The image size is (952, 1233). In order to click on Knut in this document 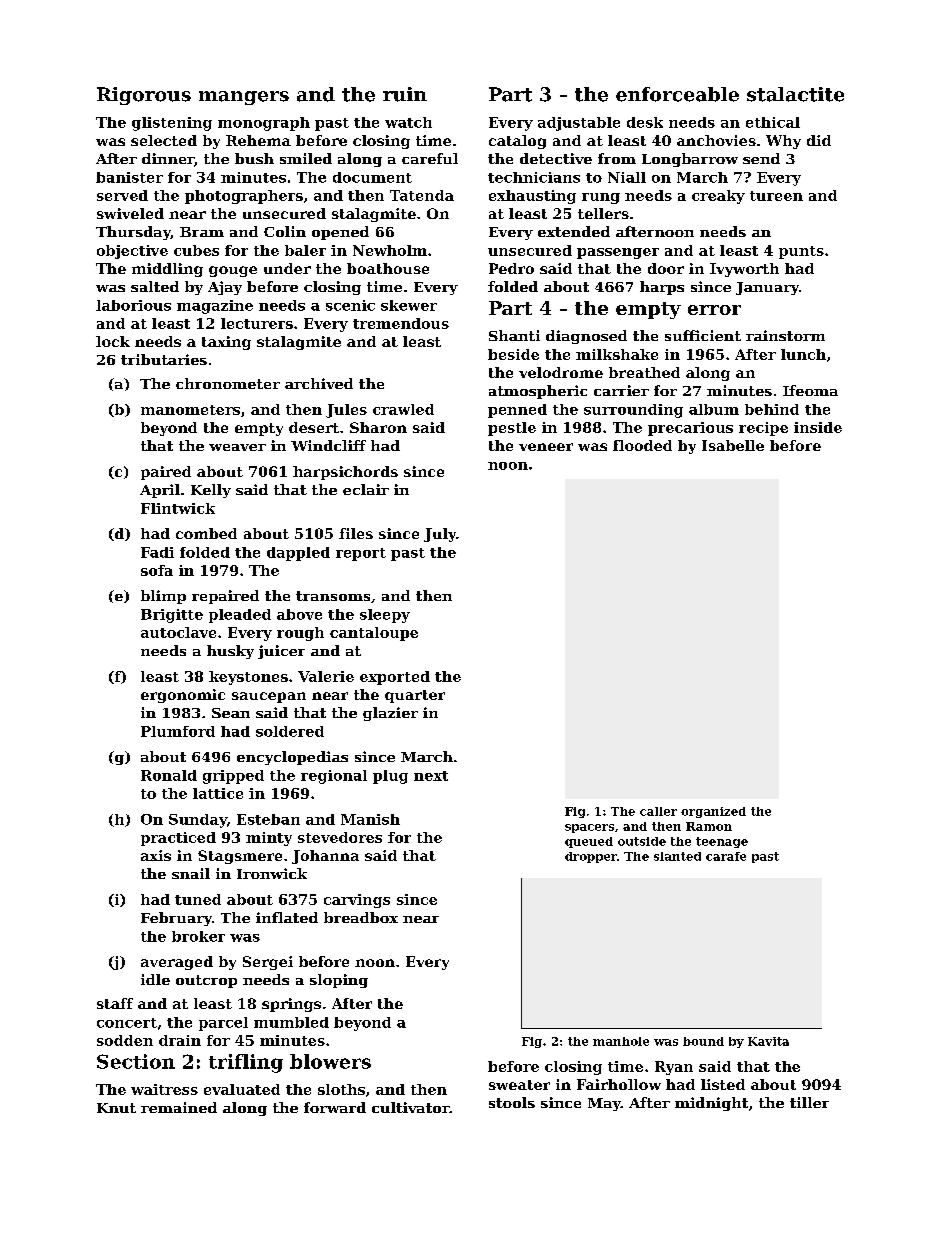, I will do `click(116, 1108)`.
